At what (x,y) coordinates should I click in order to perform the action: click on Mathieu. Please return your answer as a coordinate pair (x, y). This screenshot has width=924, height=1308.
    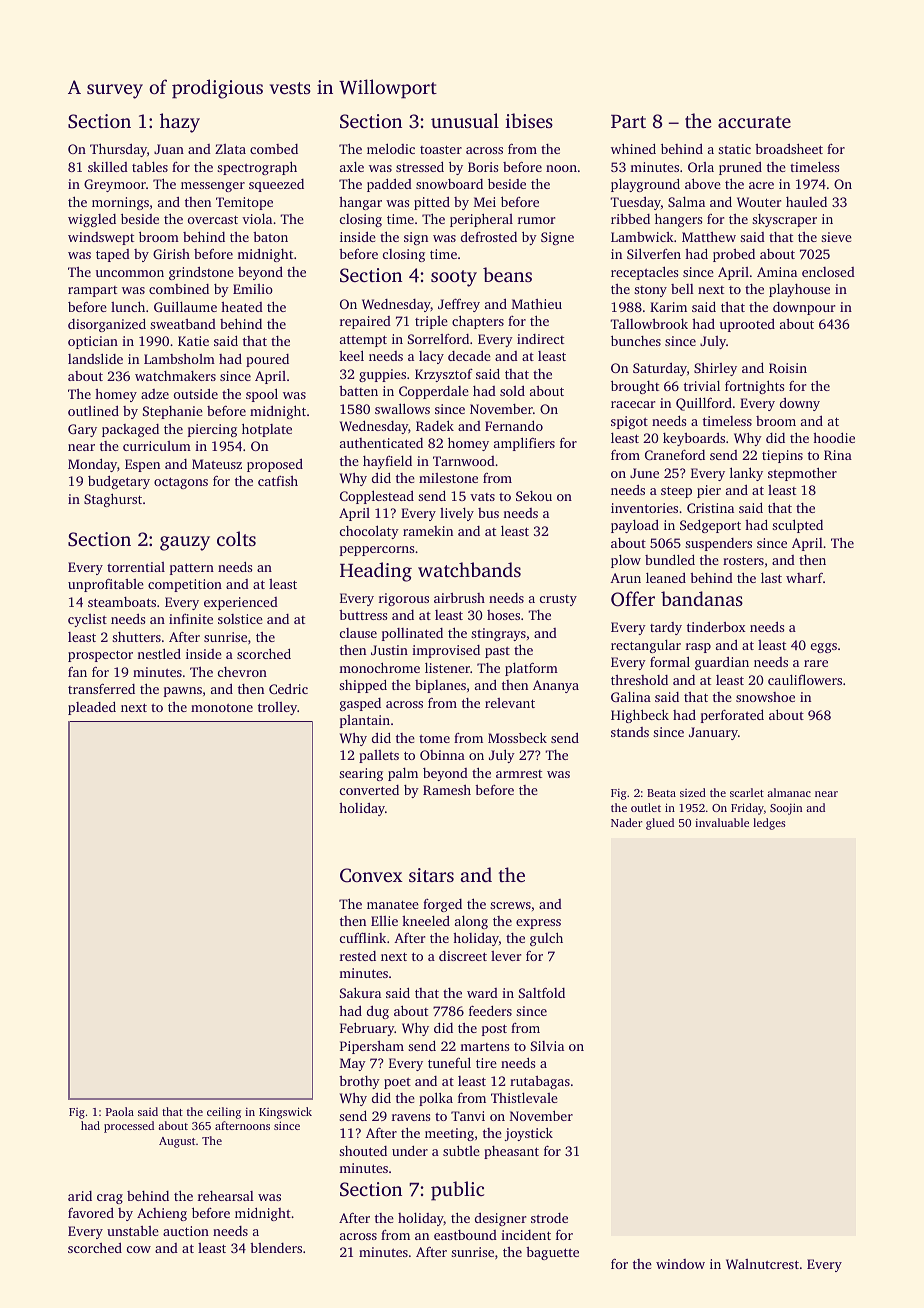
    Looking at the image, I should click on (537, 304).
